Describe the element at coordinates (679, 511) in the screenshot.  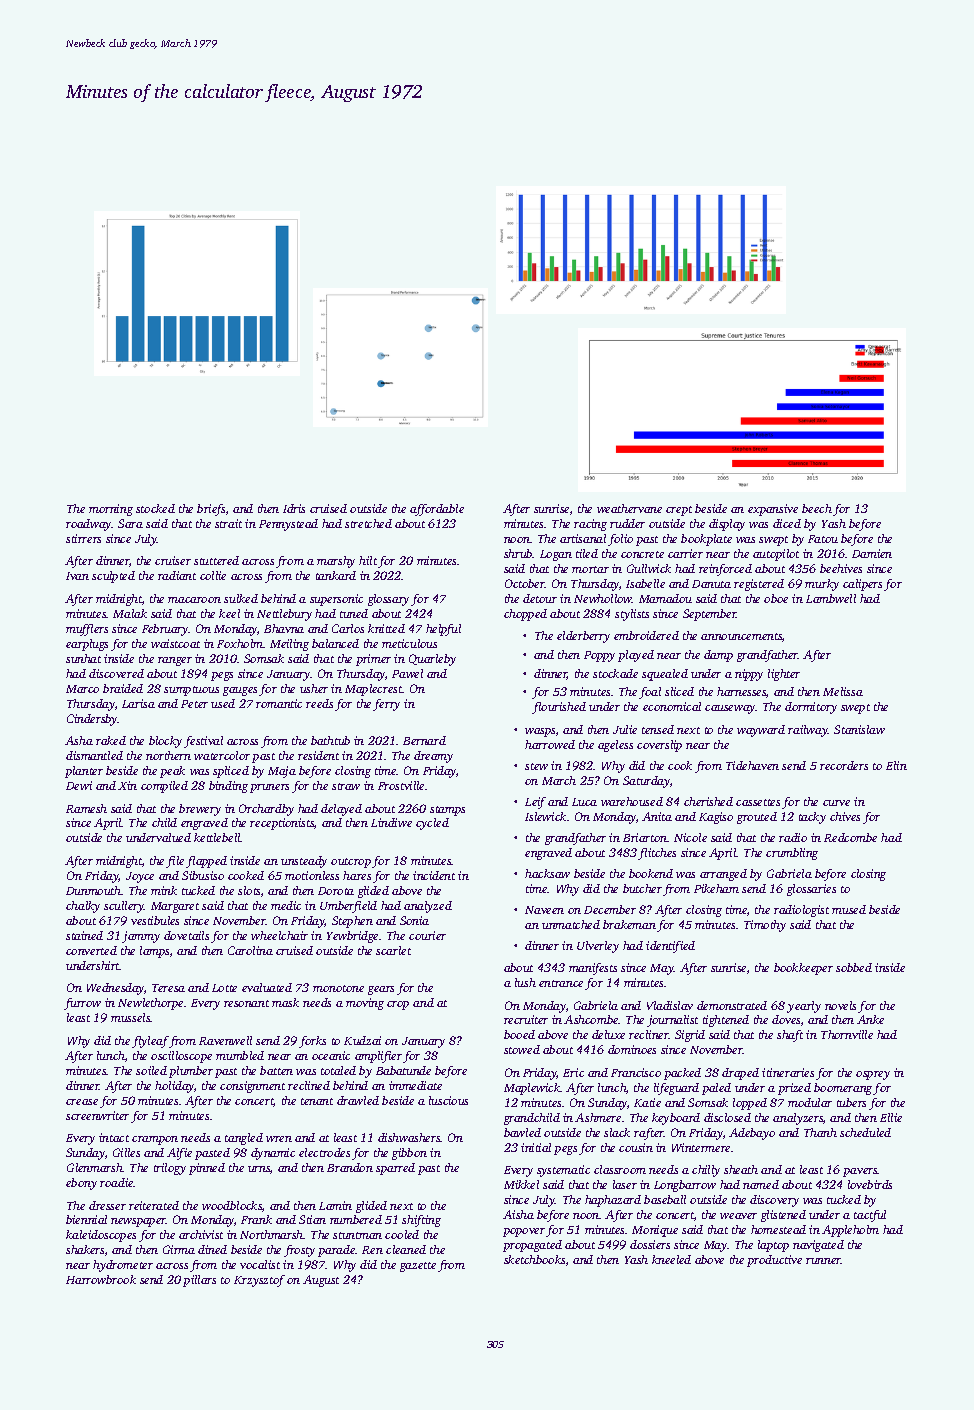
I see `crept` at that location.
